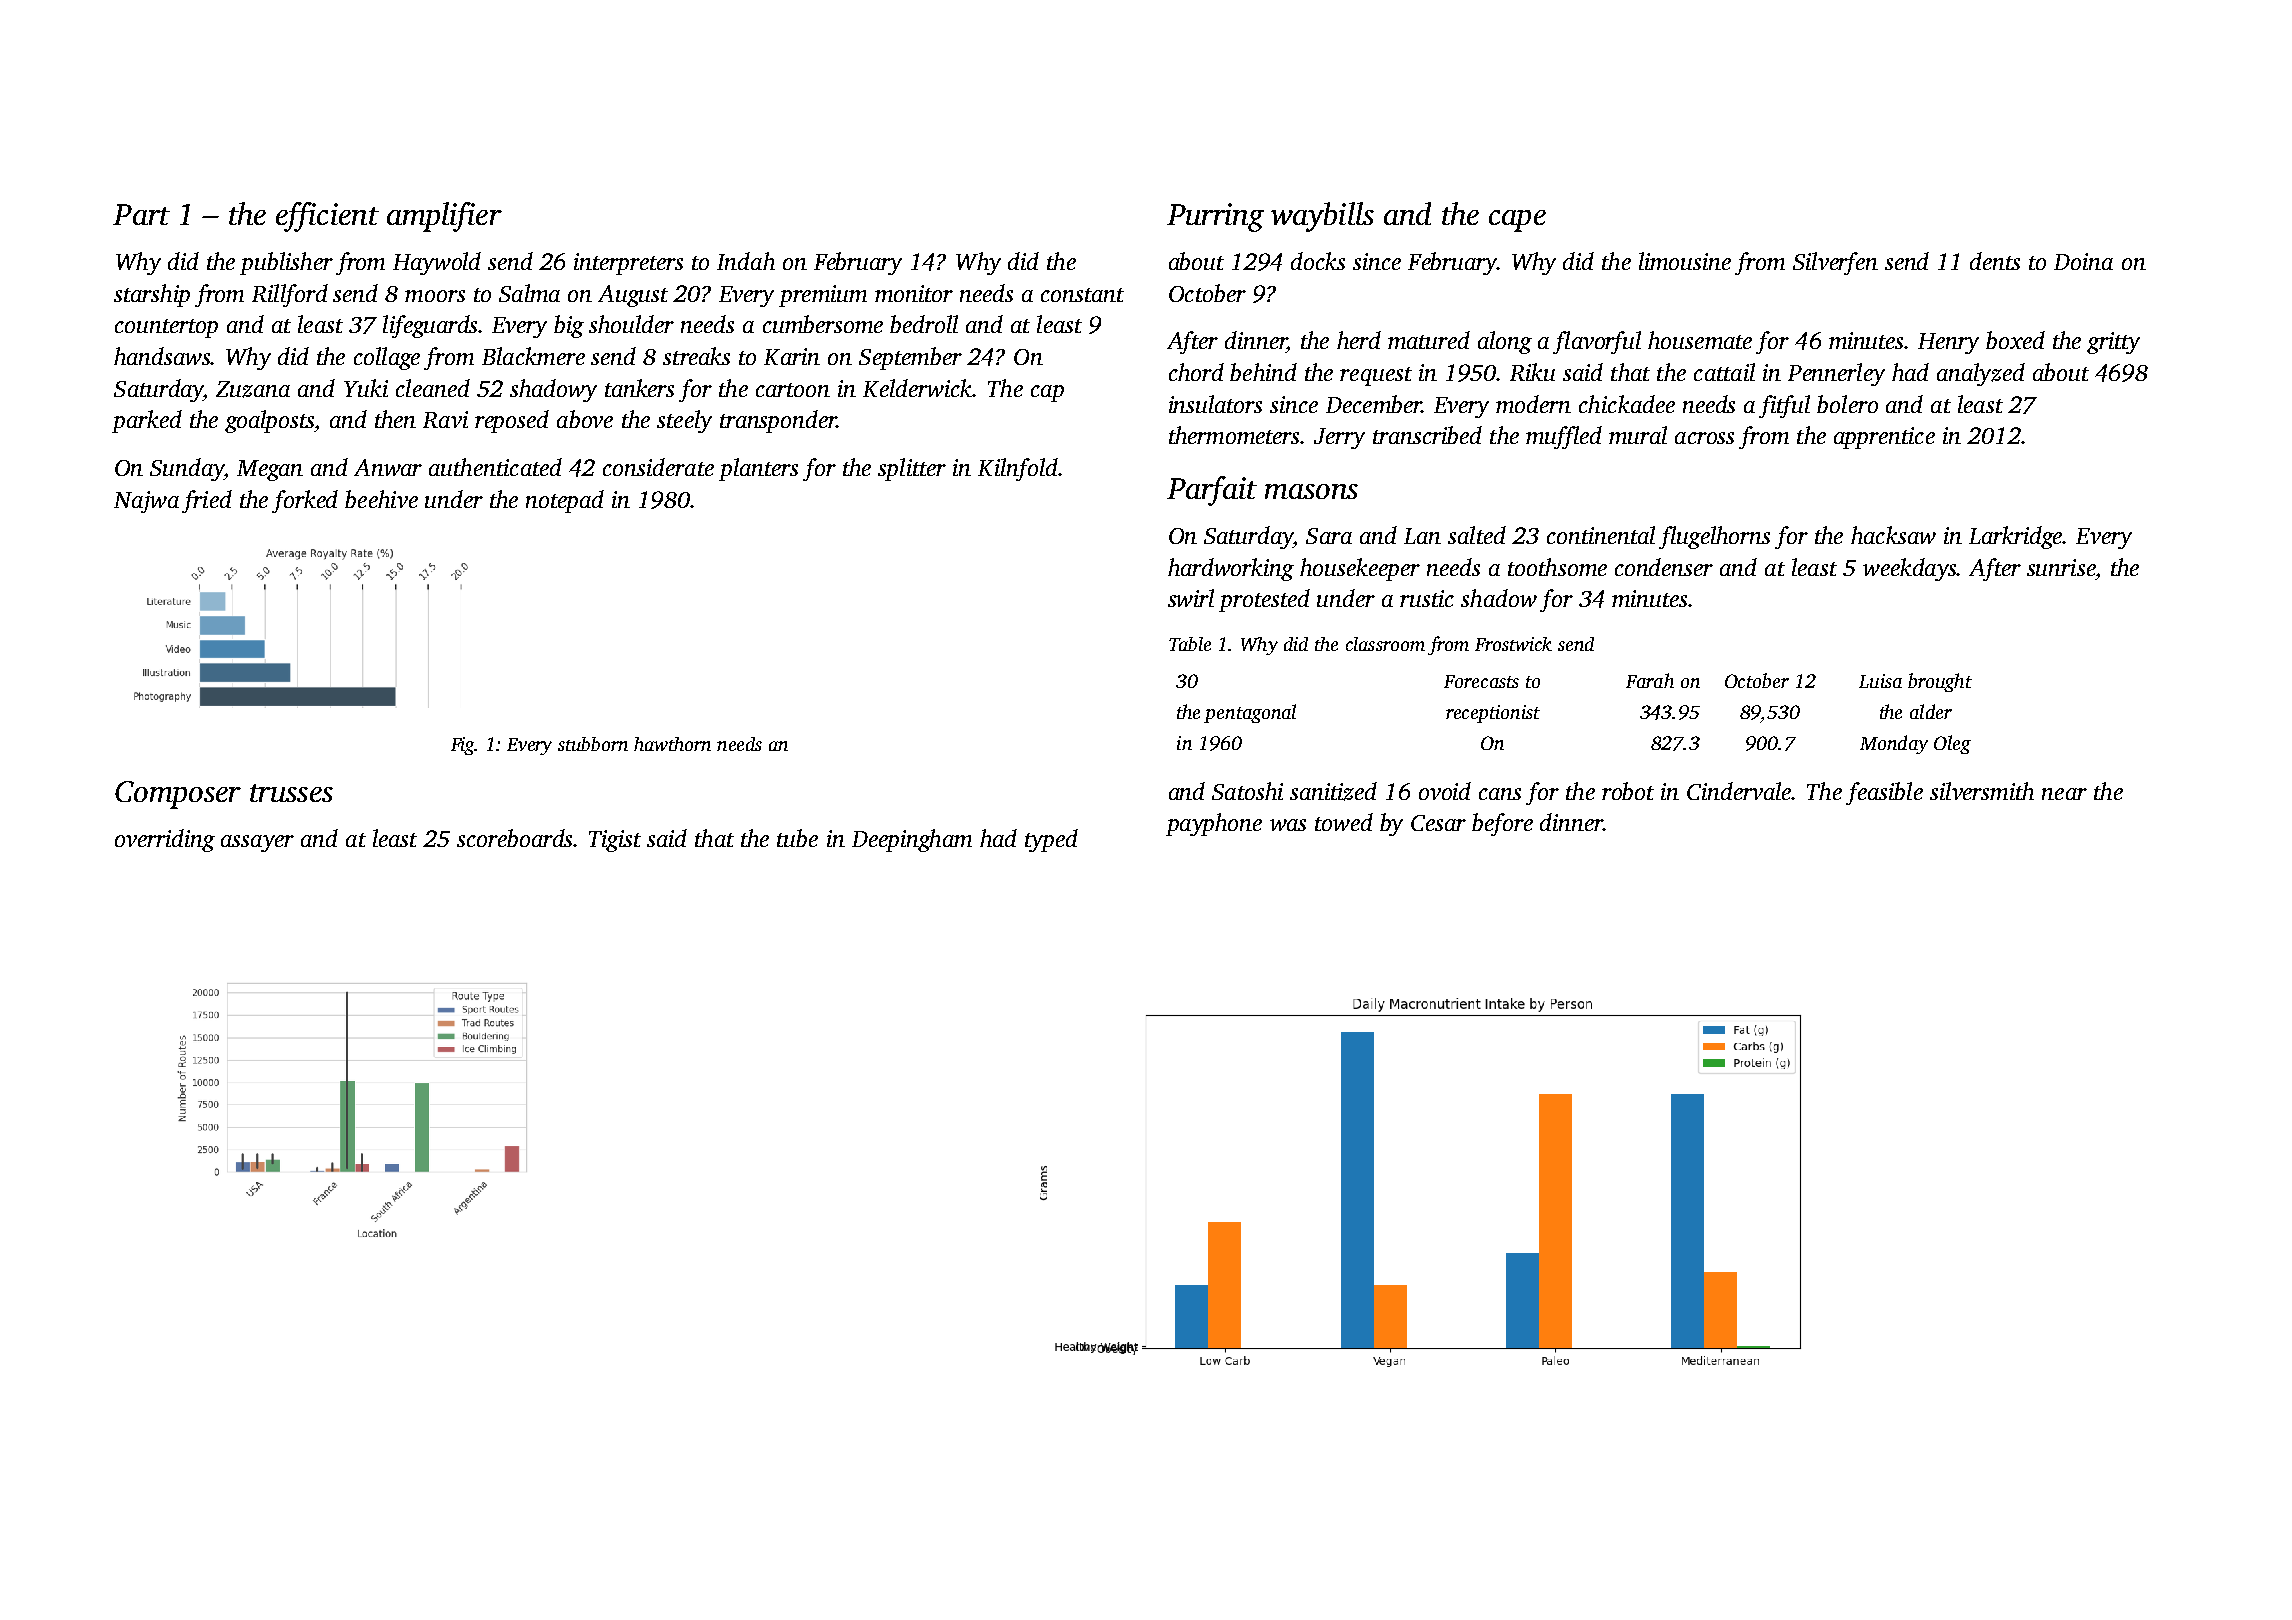 The width and height of the image is (2292, 1620). Describe the element at coordinates (2113, 343) in the image. I see `gritty` at that location.
